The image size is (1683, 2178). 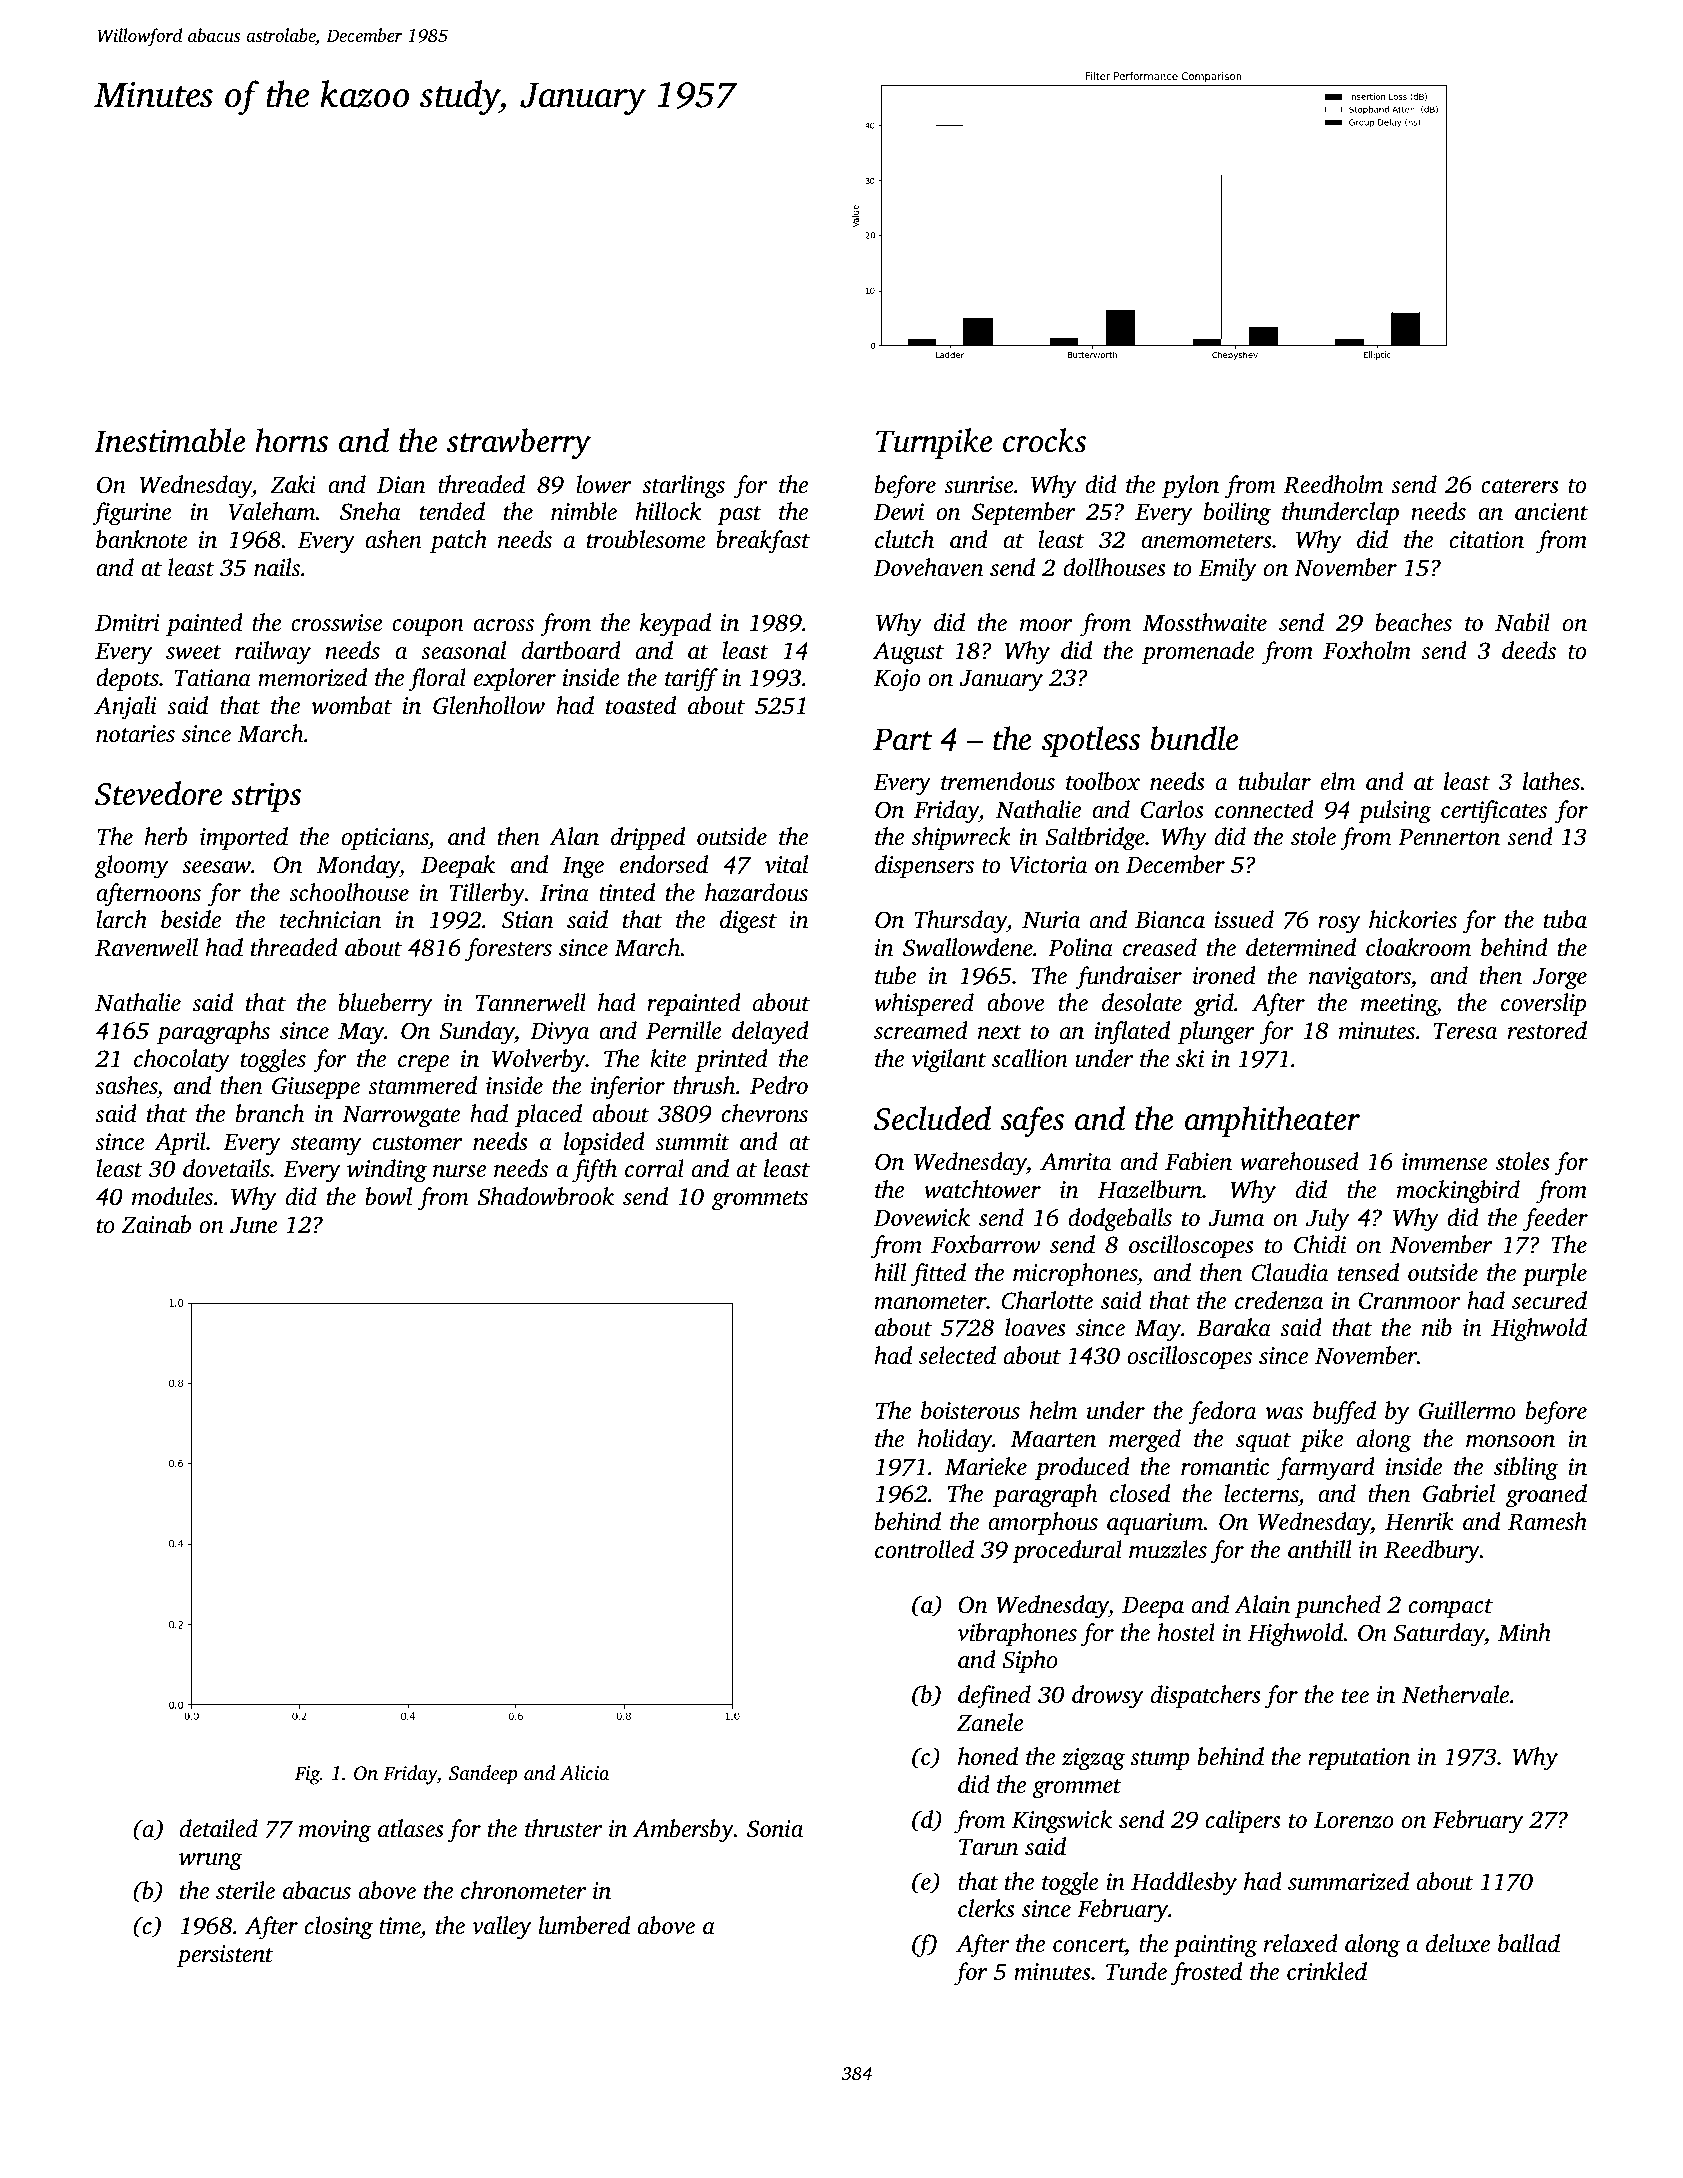 I want to click on manometer, so click(x=931, y=1302).
